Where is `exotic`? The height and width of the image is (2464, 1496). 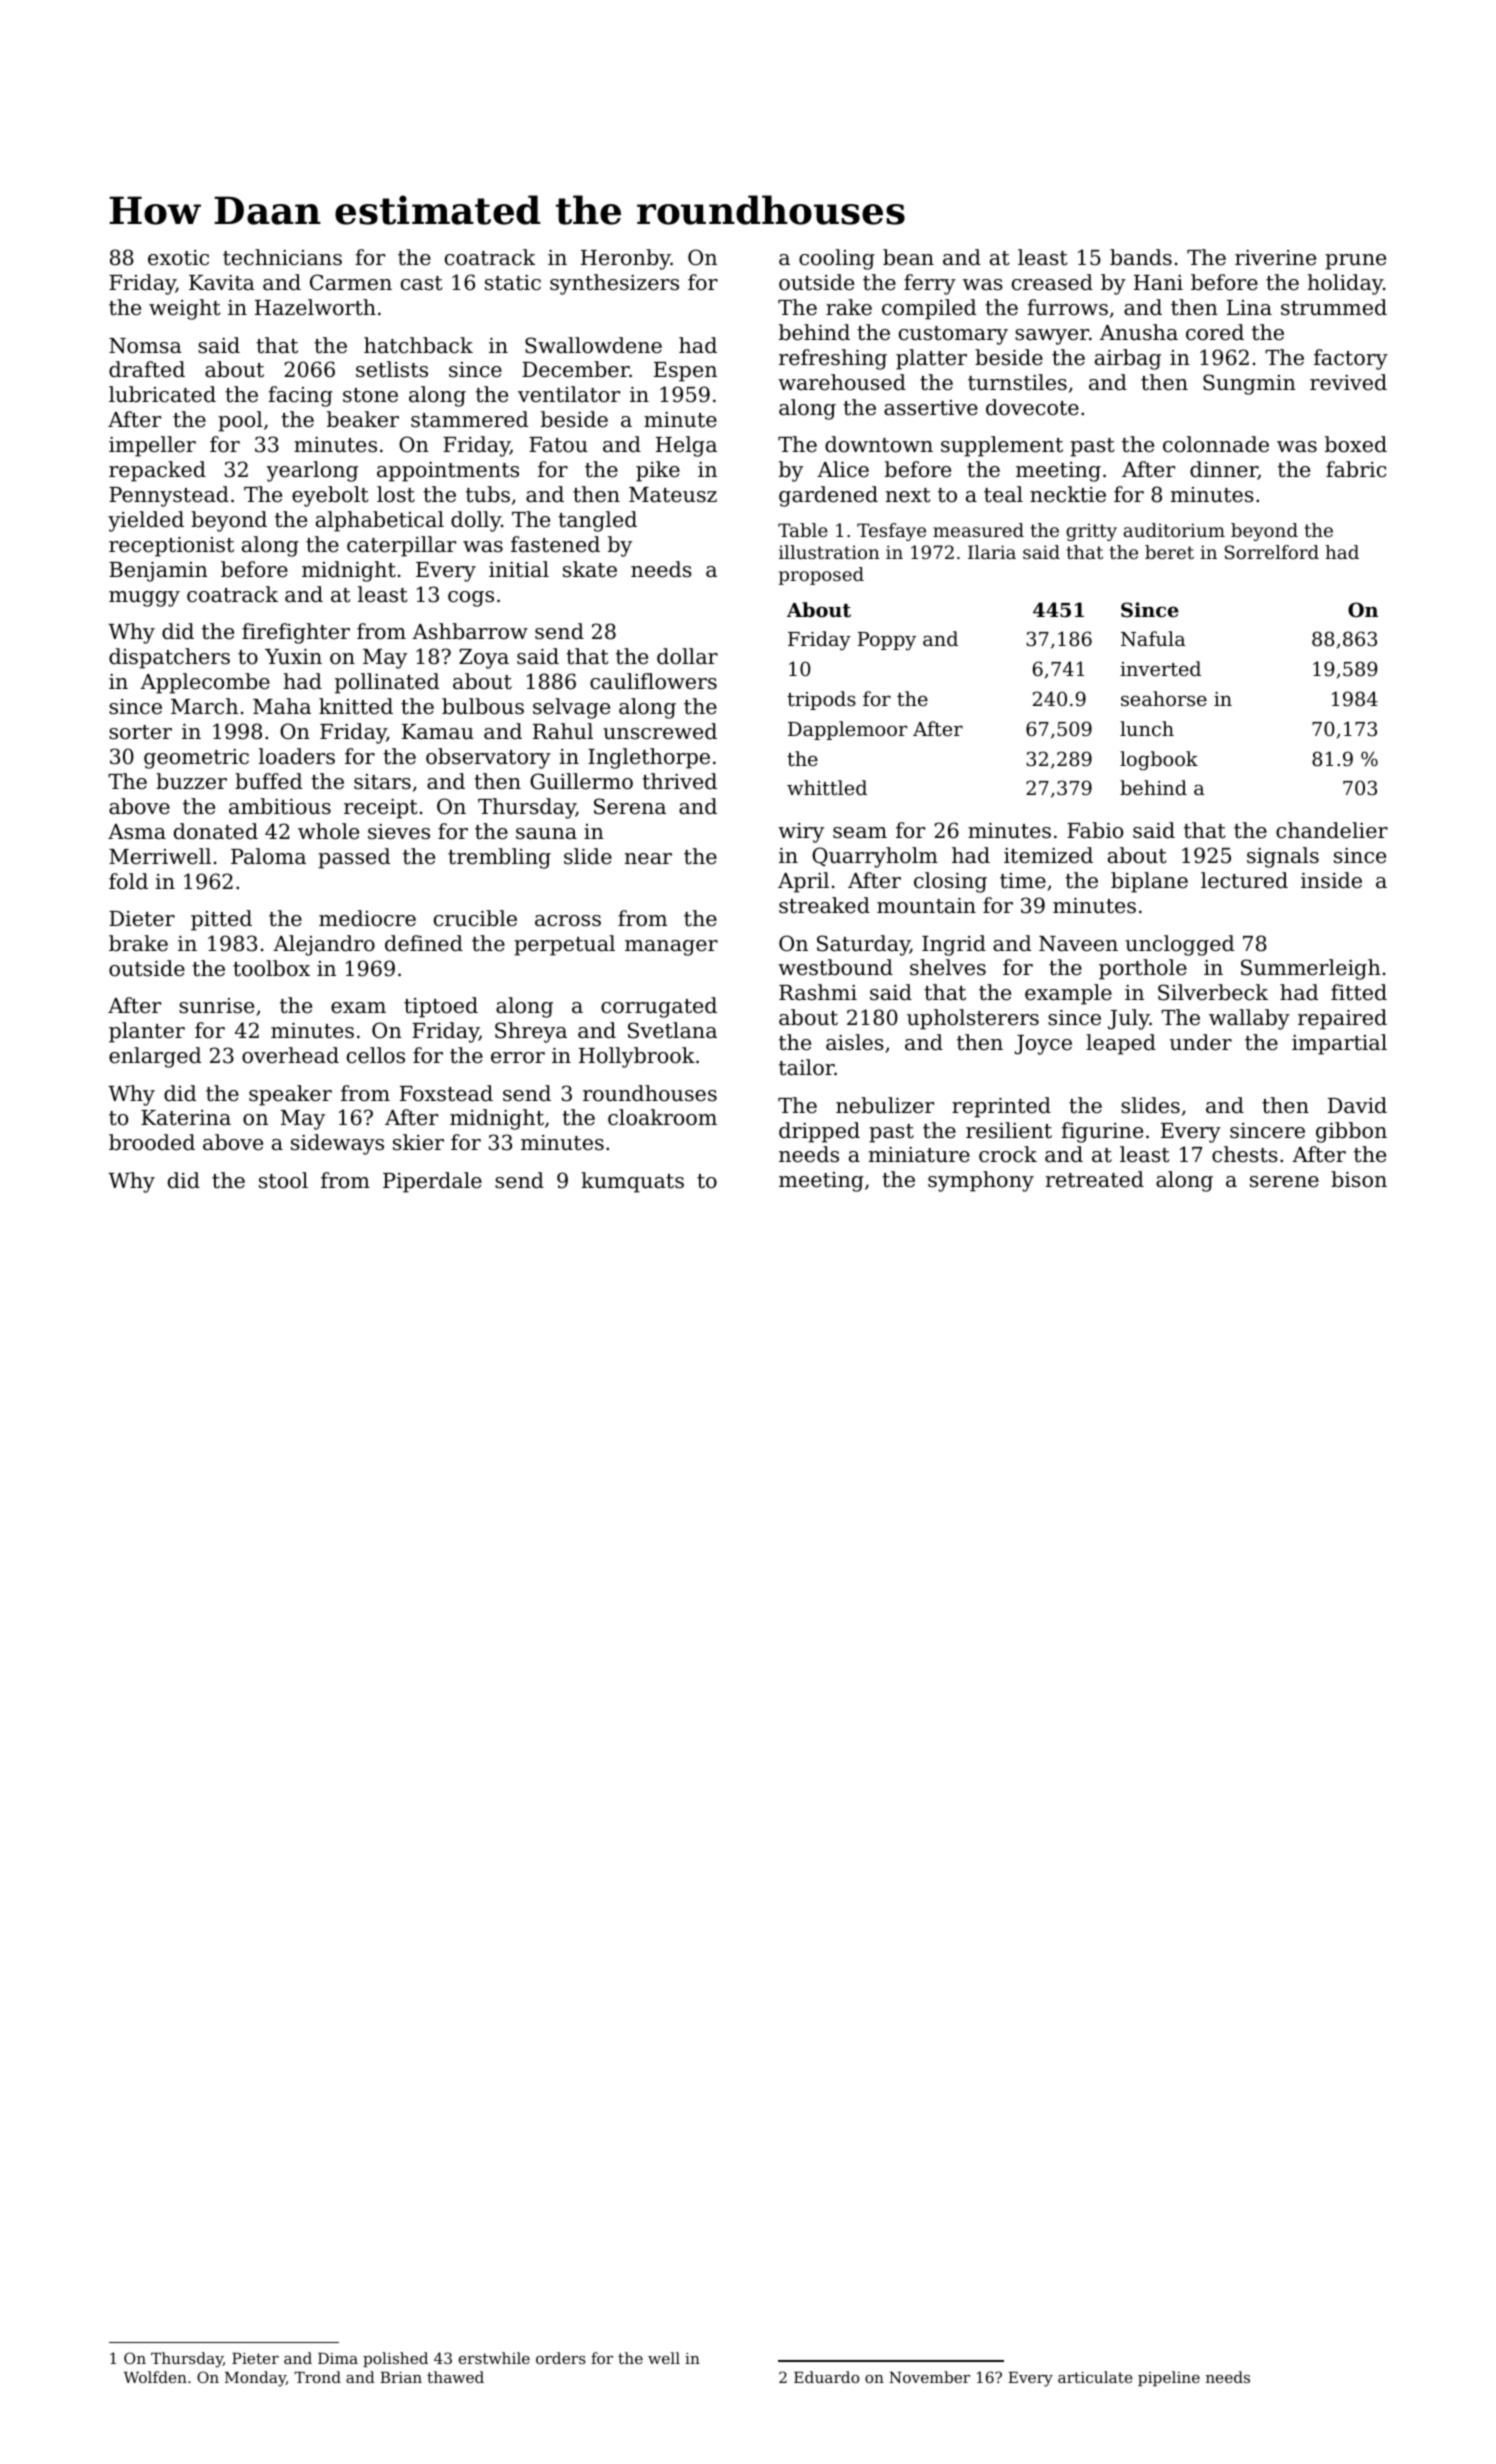
exotic is located at coordinates (178, 258).
